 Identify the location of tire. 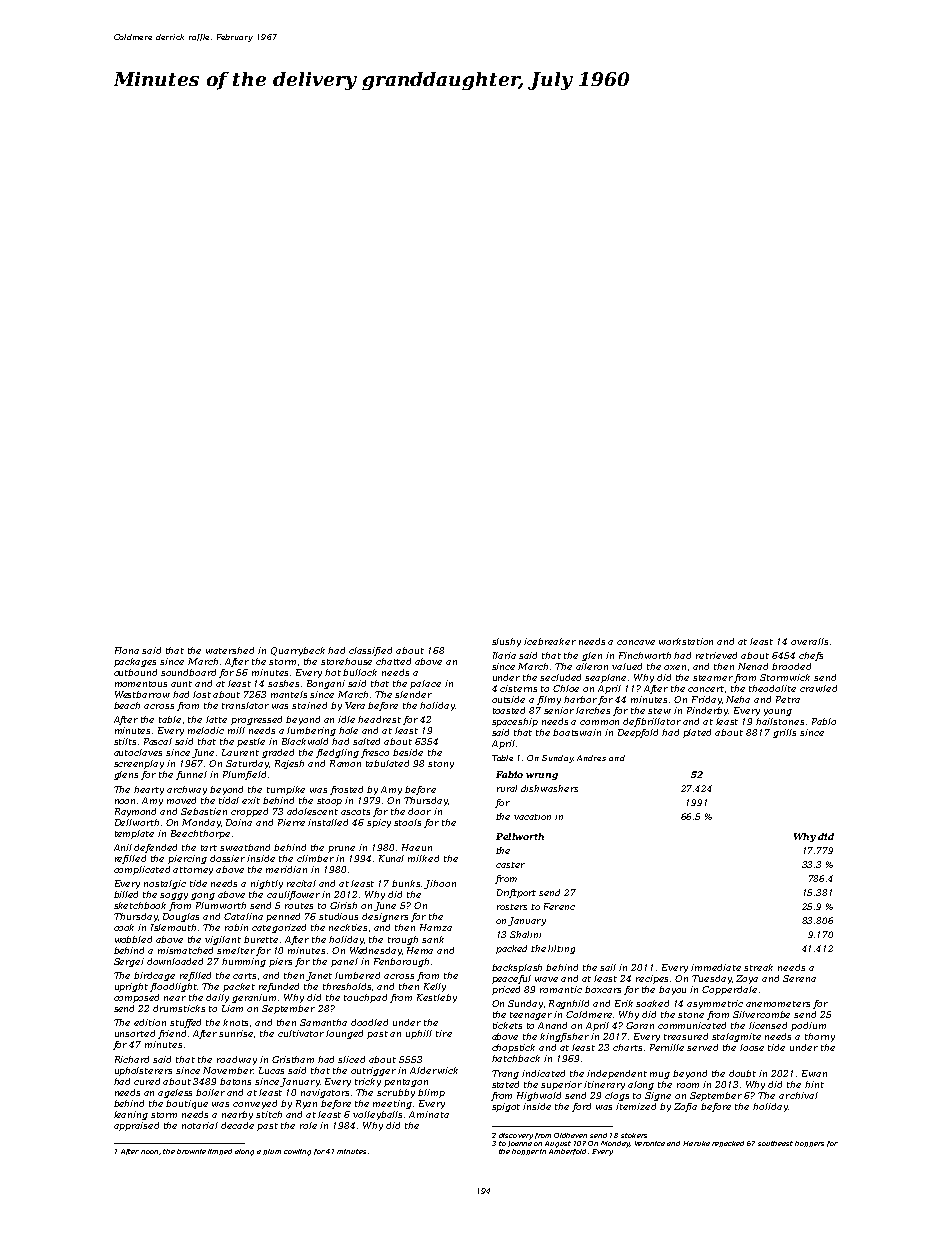
(444, 1033).
